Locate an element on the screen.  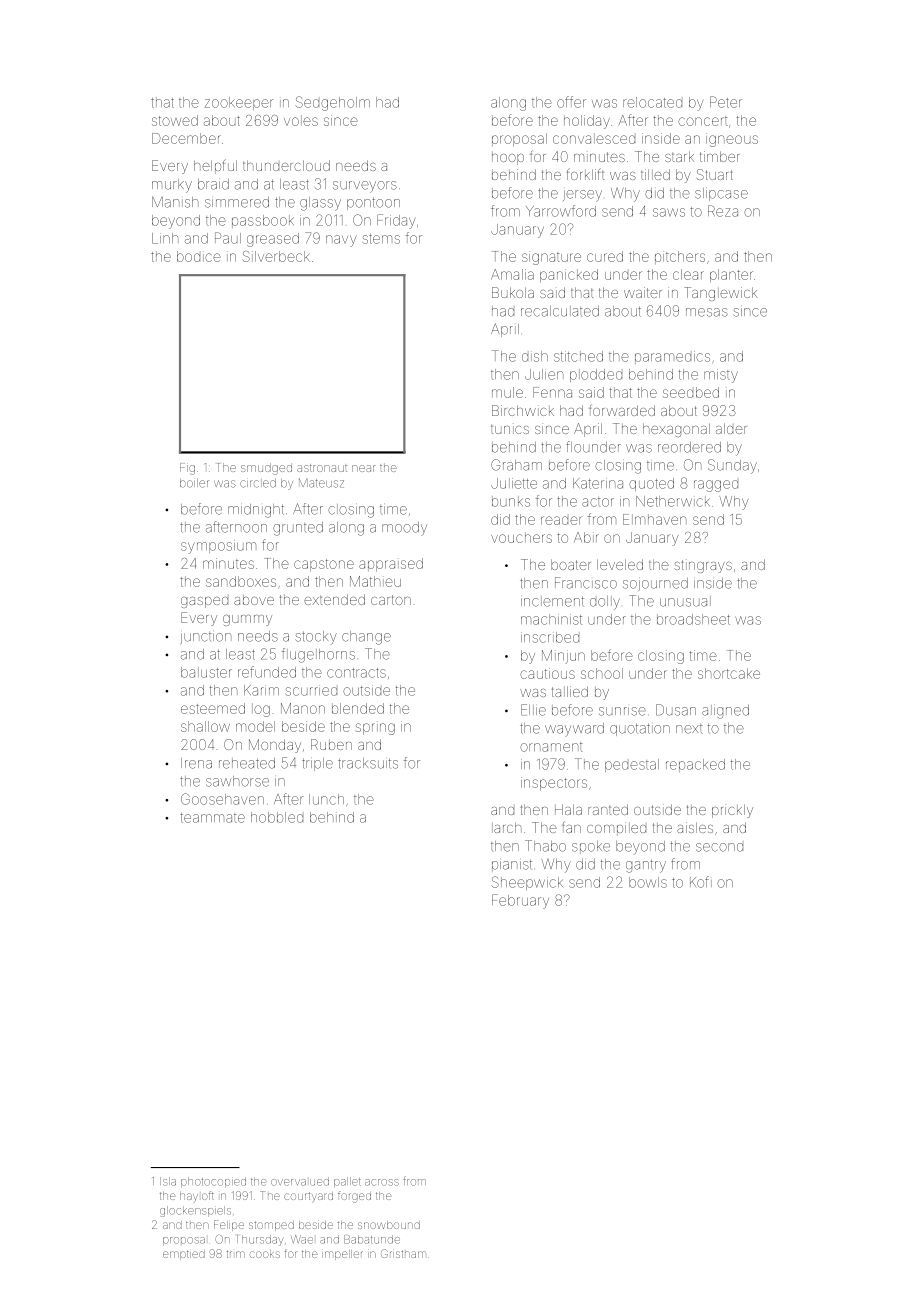
Sedgeholm is located at coordinates (332, 103).
